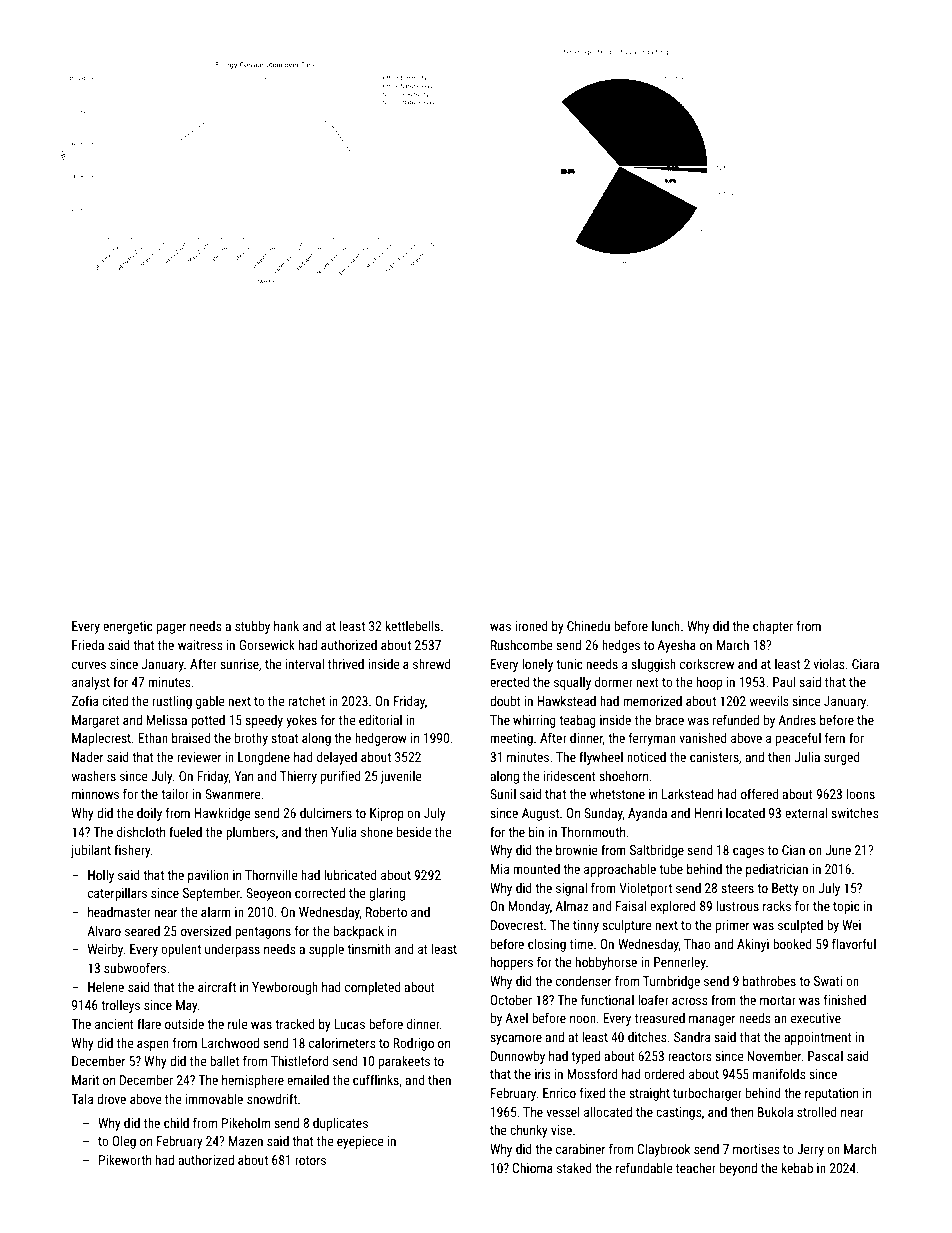  Describe the element at coordinates (865, 664) in the screenshot. I see `Ciara` at that location.
